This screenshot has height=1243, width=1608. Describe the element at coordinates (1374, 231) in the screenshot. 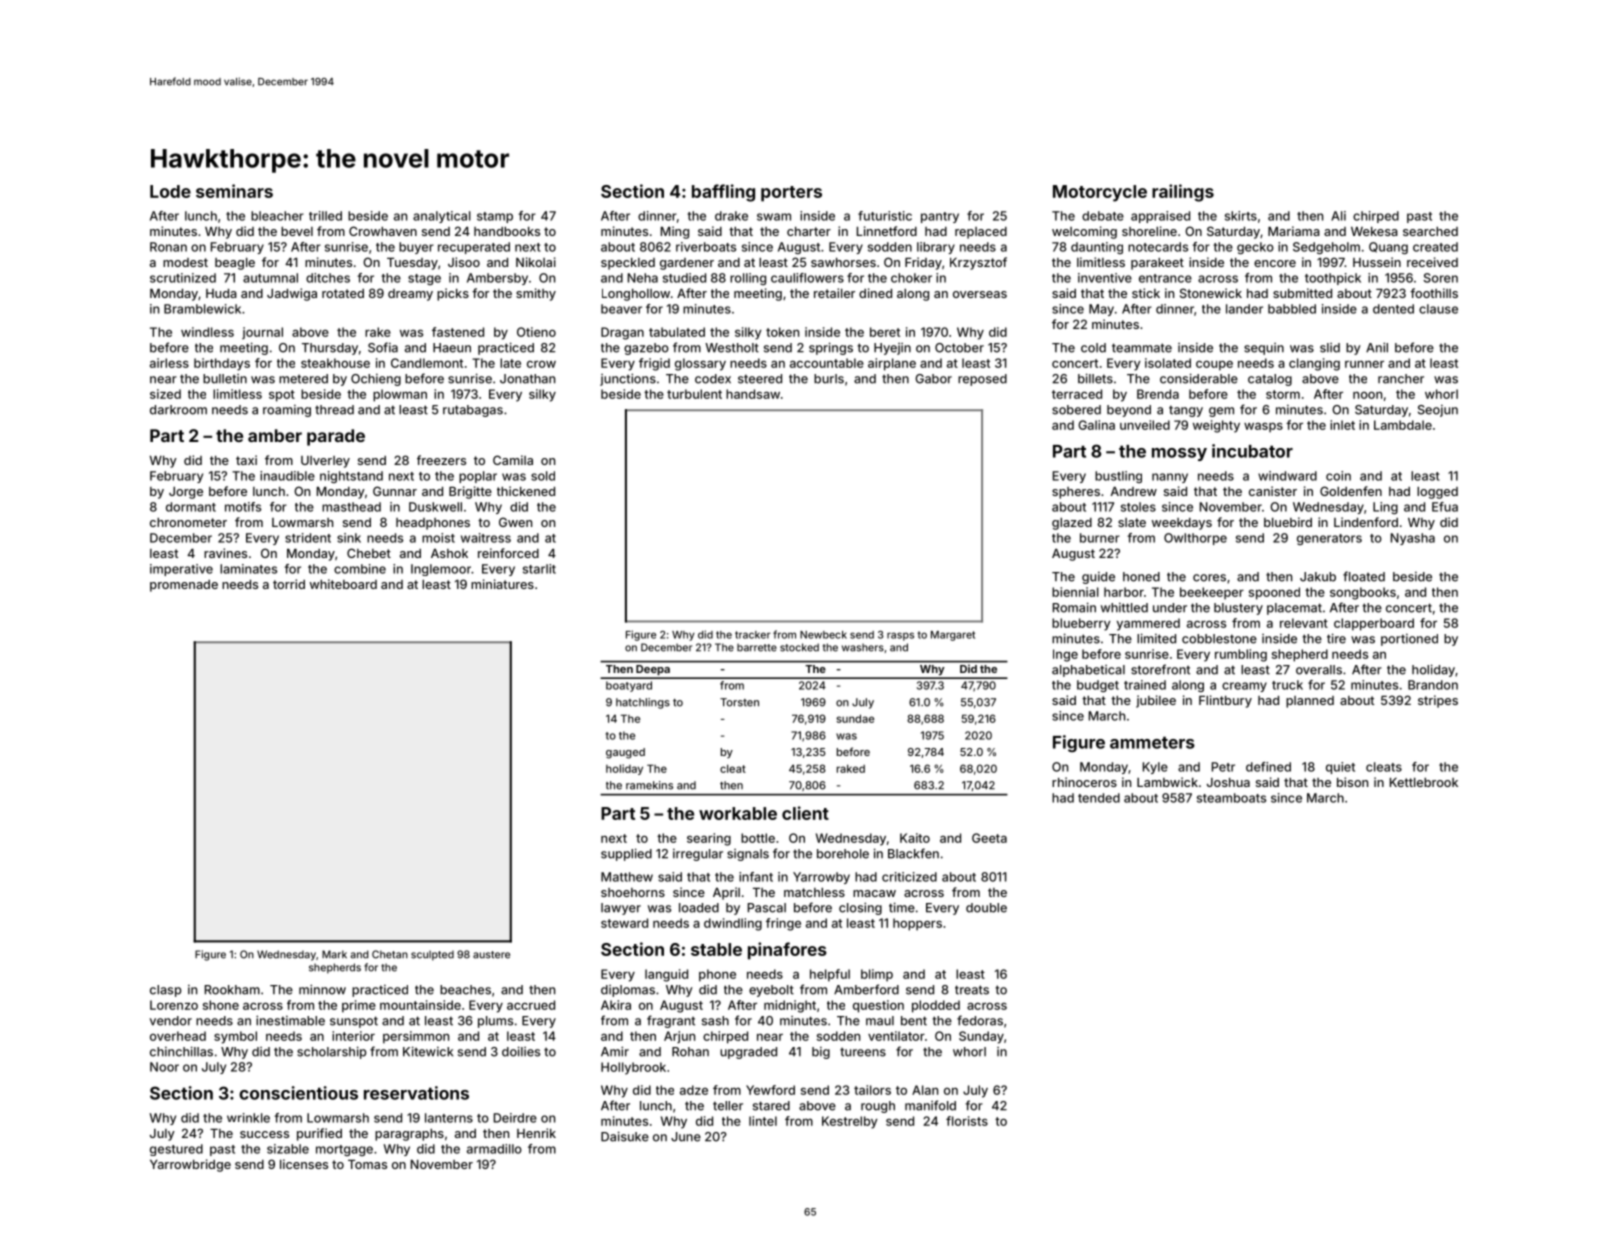

I see `Wekesa` at that location.
